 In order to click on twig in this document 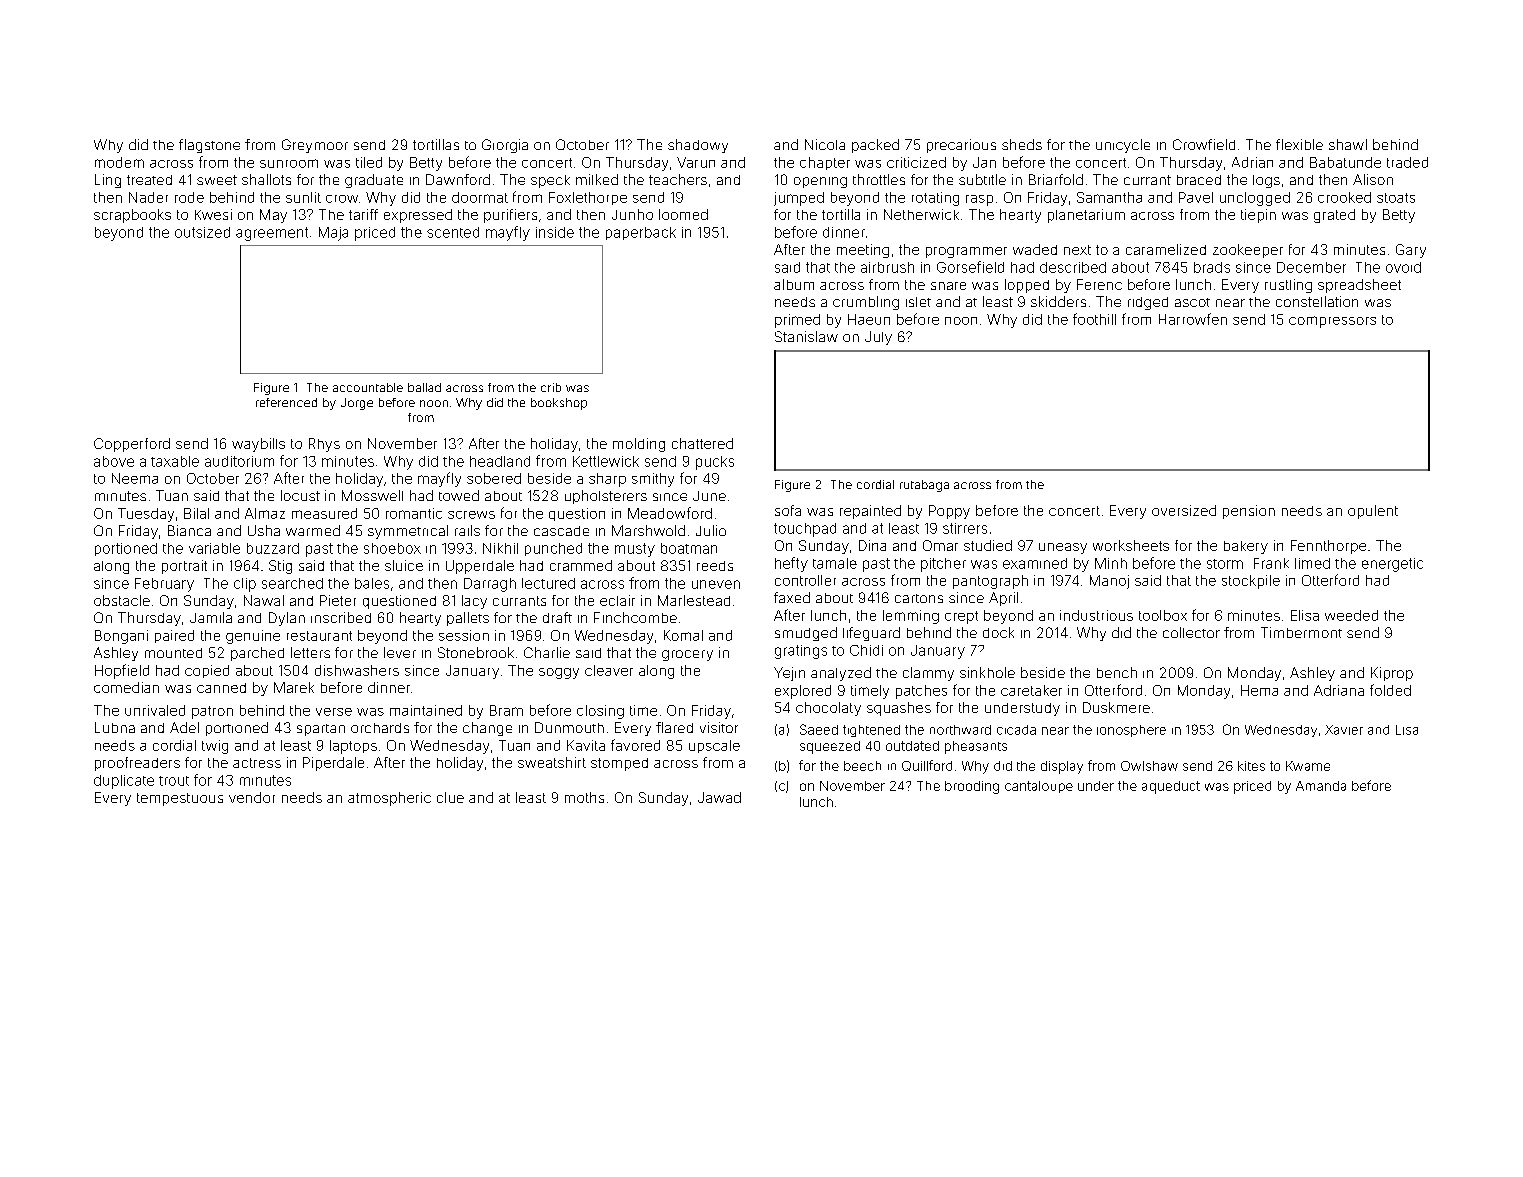, I will do `click(215, 747)`.
